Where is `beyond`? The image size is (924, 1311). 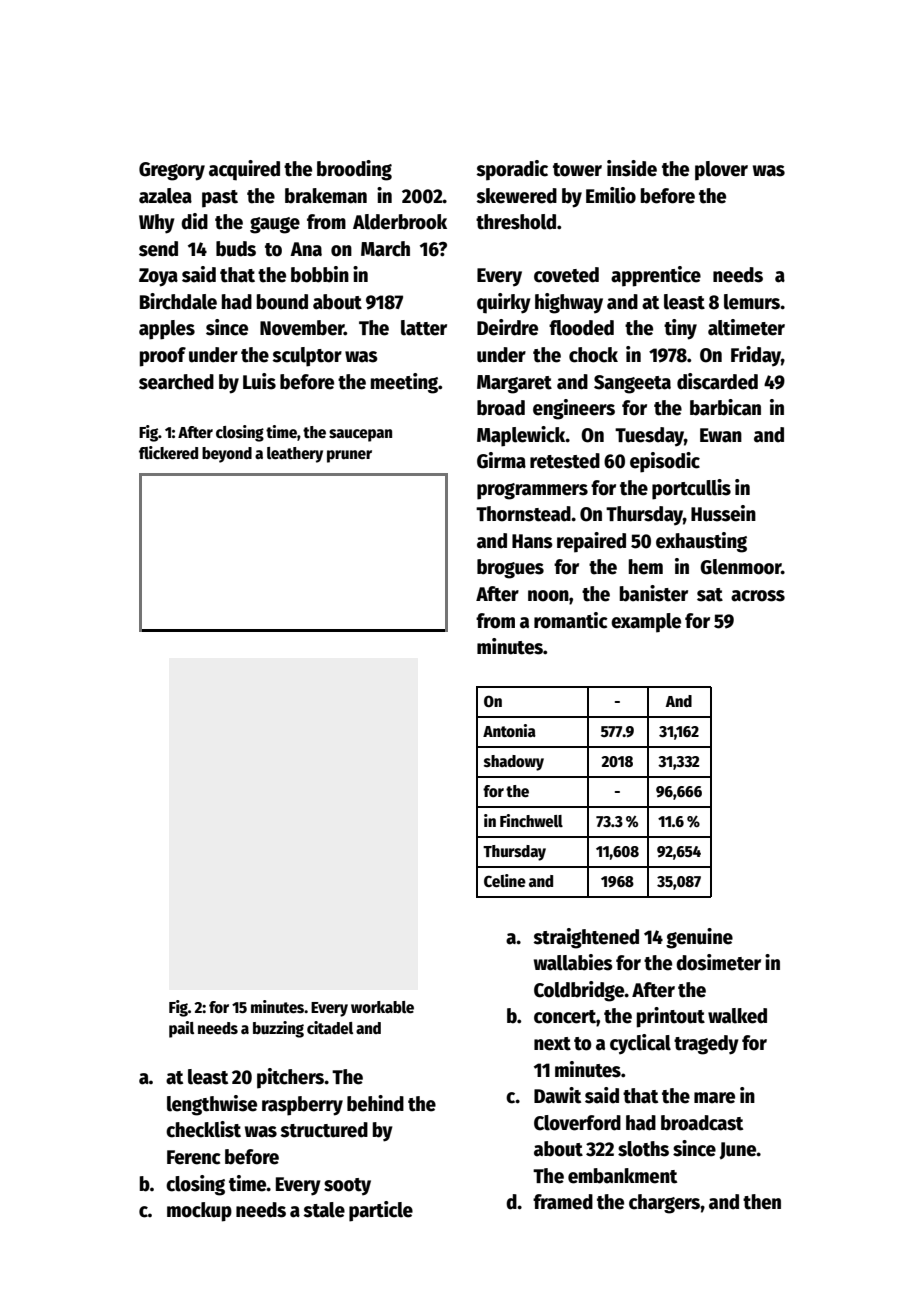 beyond is located at coordinates (227, 455).
